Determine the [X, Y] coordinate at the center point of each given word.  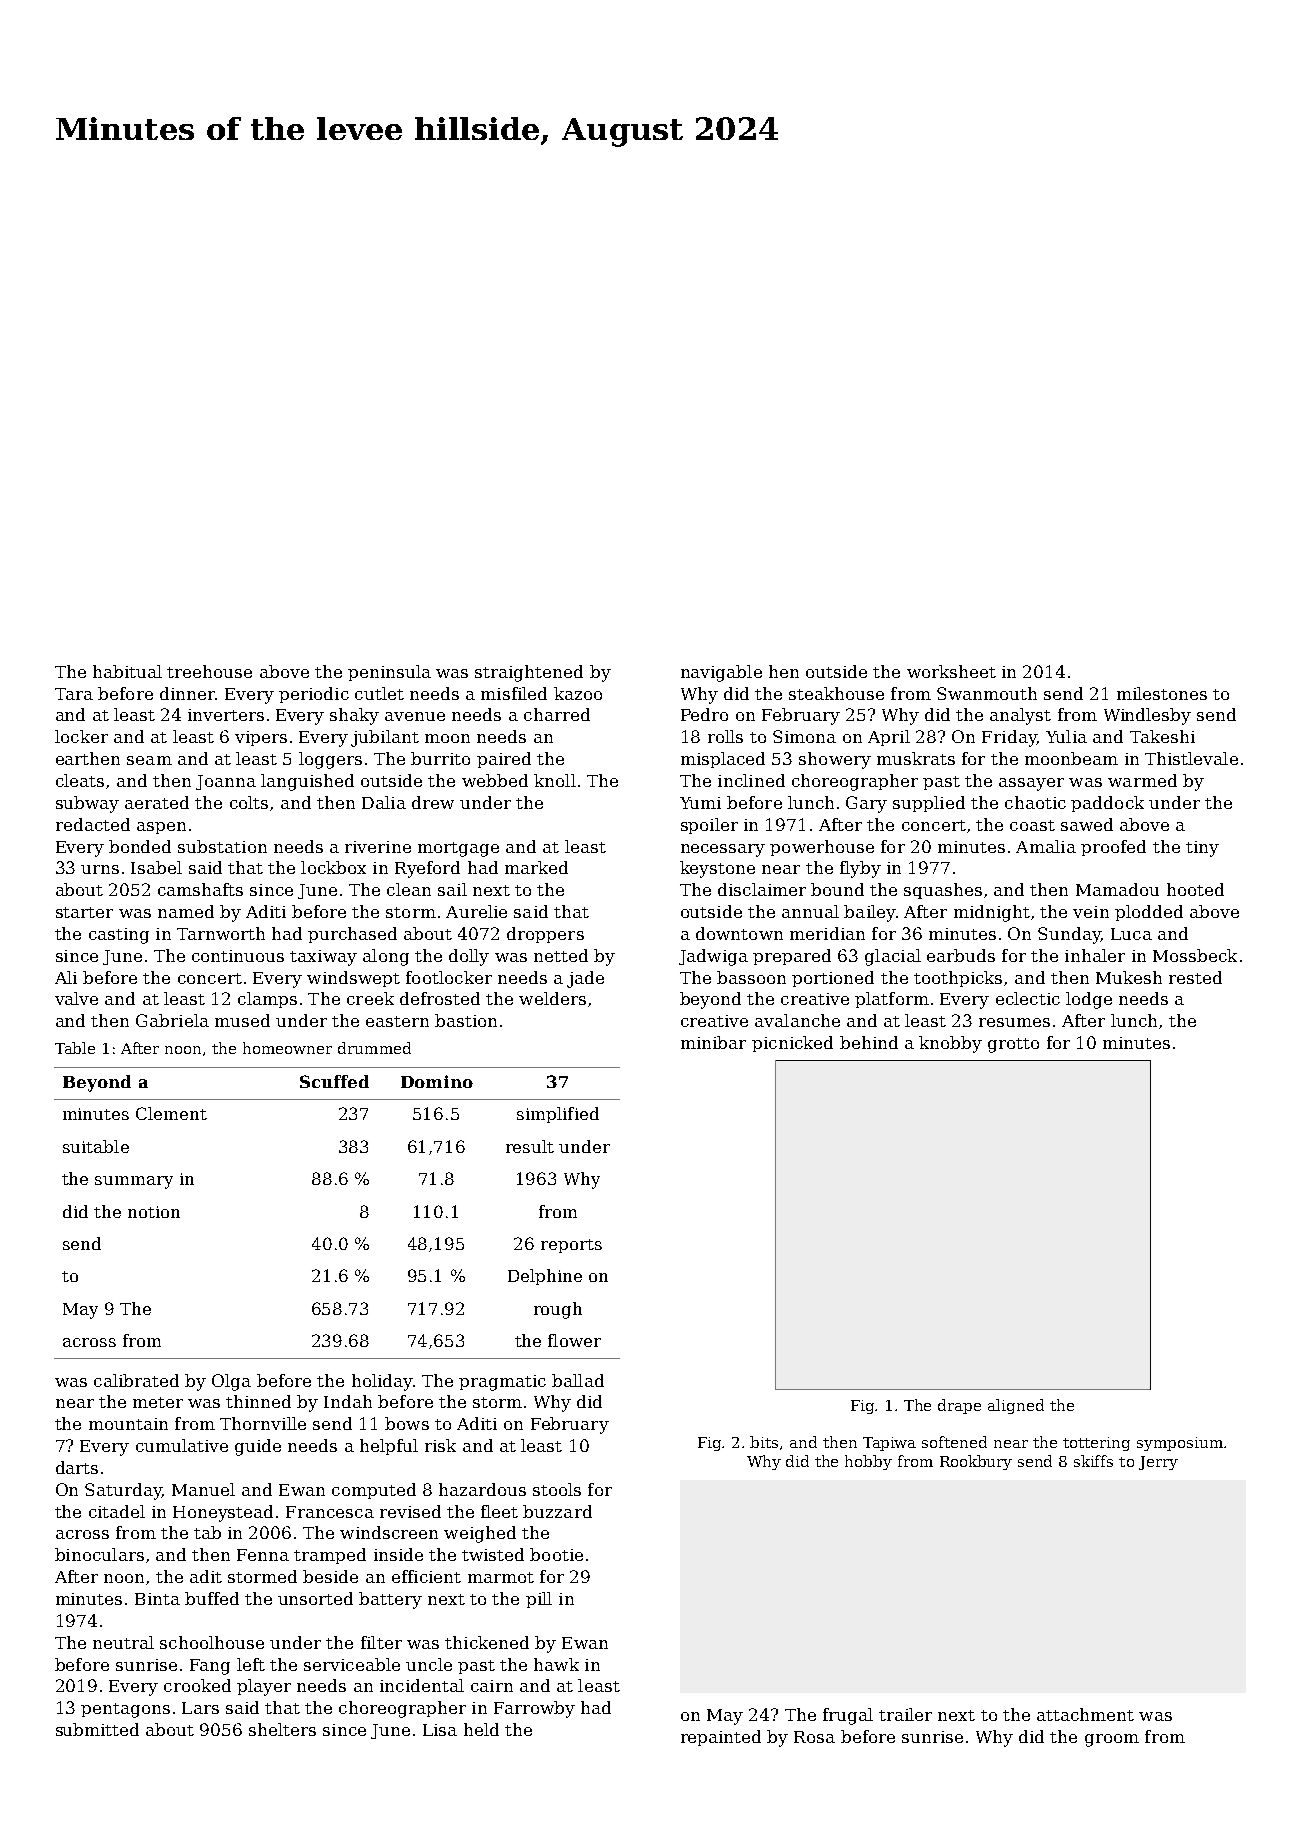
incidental [422, 1685]
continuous [238, 956]
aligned [1016, 1406]
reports [571, 1246]
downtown [739, 933]
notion [154, 1212]
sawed [1087, 824]
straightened [529, 673]
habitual [127, 671]
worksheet [951, 671]
